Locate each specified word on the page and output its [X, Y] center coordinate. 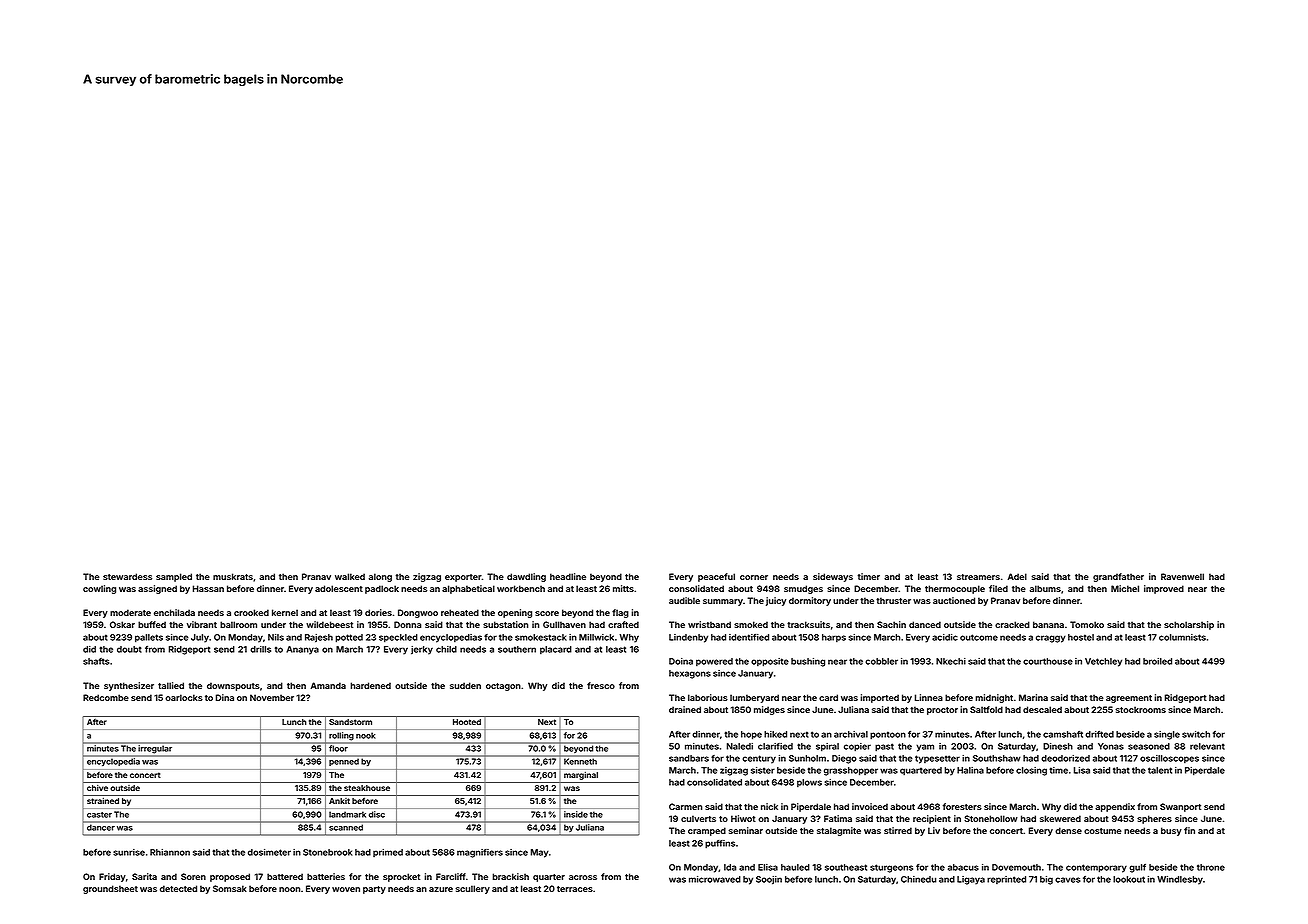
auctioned [954, 600]
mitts [623, 588]
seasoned [1149, 746]
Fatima [838, 818]
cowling [99, 589]
